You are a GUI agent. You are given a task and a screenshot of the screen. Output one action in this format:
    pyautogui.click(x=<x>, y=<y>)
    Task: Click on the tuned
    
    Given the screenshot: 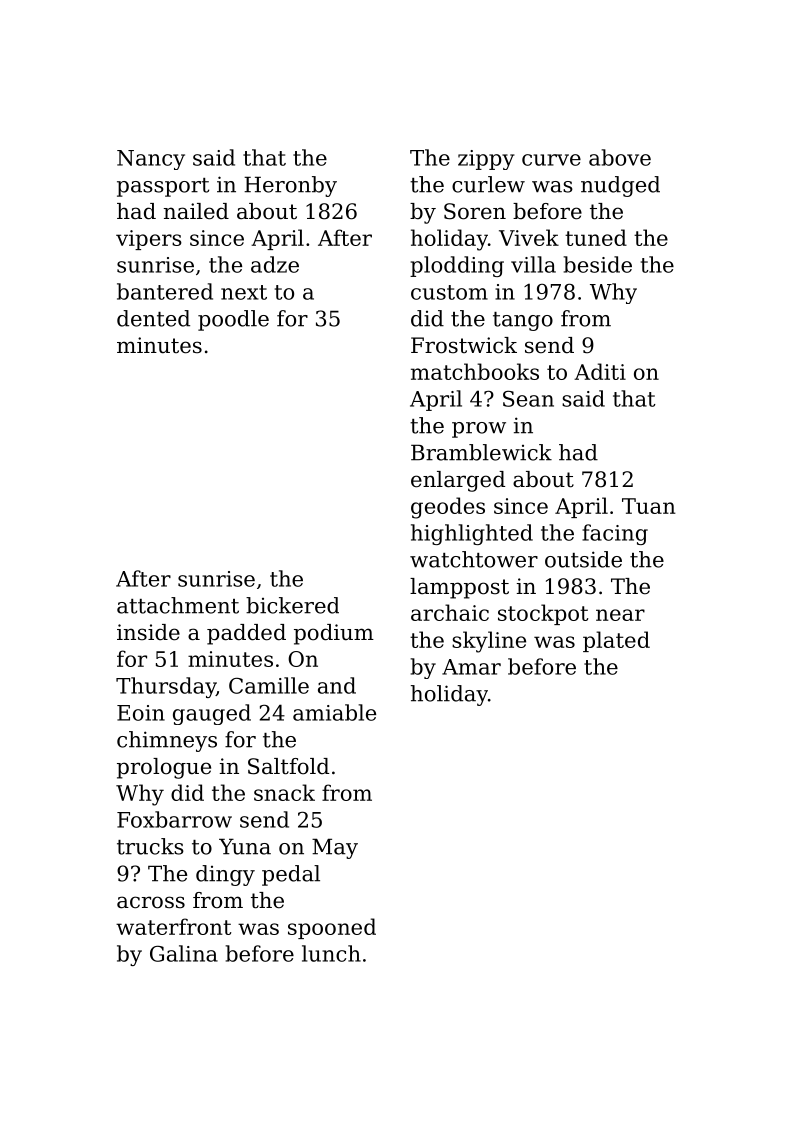 What is the action you would take?
    pyautogui.click(x=596, y=237)
